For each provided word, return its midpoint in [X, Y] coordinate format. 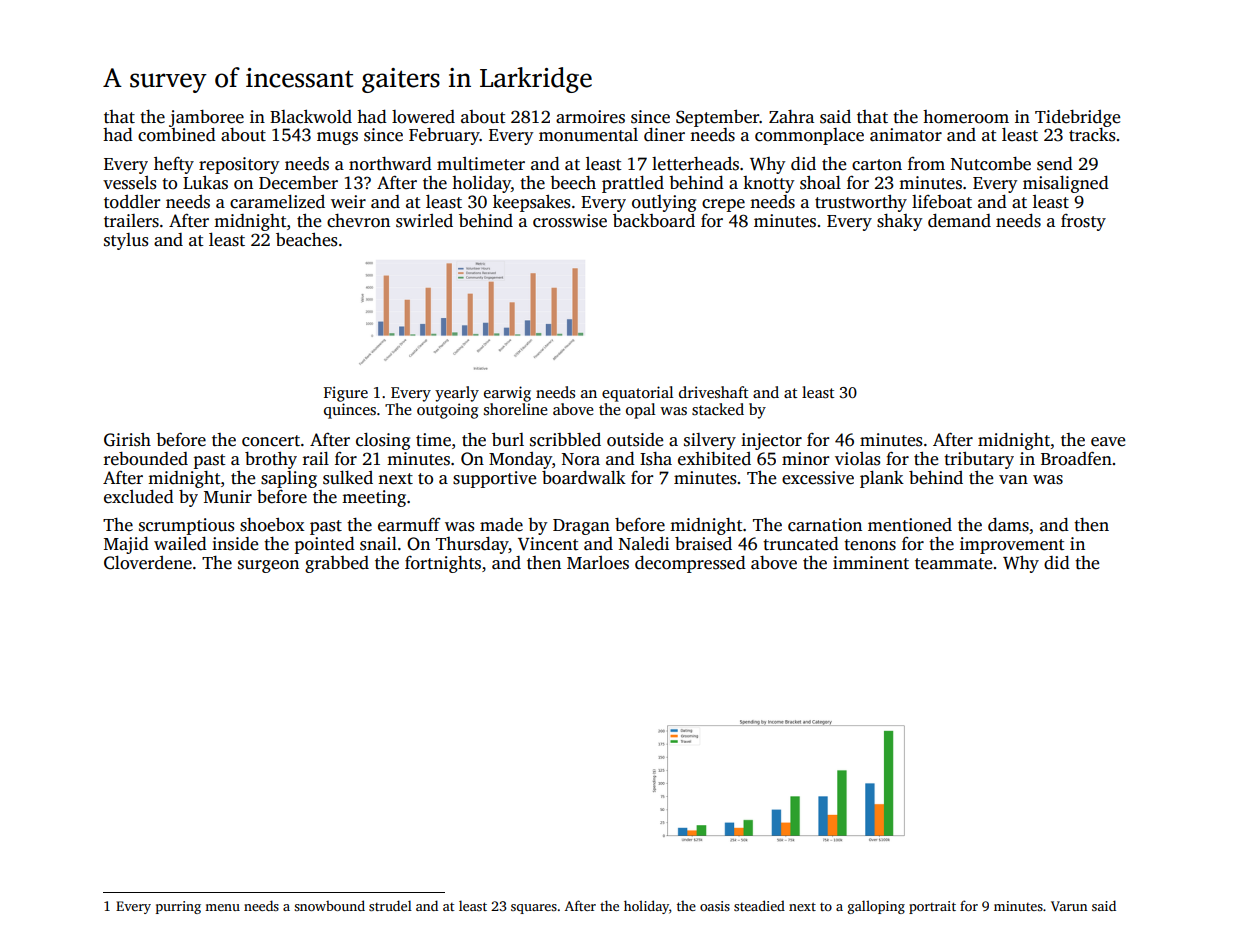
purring [178, 907]
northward [390, 163]
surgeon [268, 566]
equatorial [638, 394]
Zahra [791, 116]
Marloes [598, 563]
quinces [350, 411]
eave [1108, 442]
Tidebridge [1077, 118]
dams [1008, 524]
